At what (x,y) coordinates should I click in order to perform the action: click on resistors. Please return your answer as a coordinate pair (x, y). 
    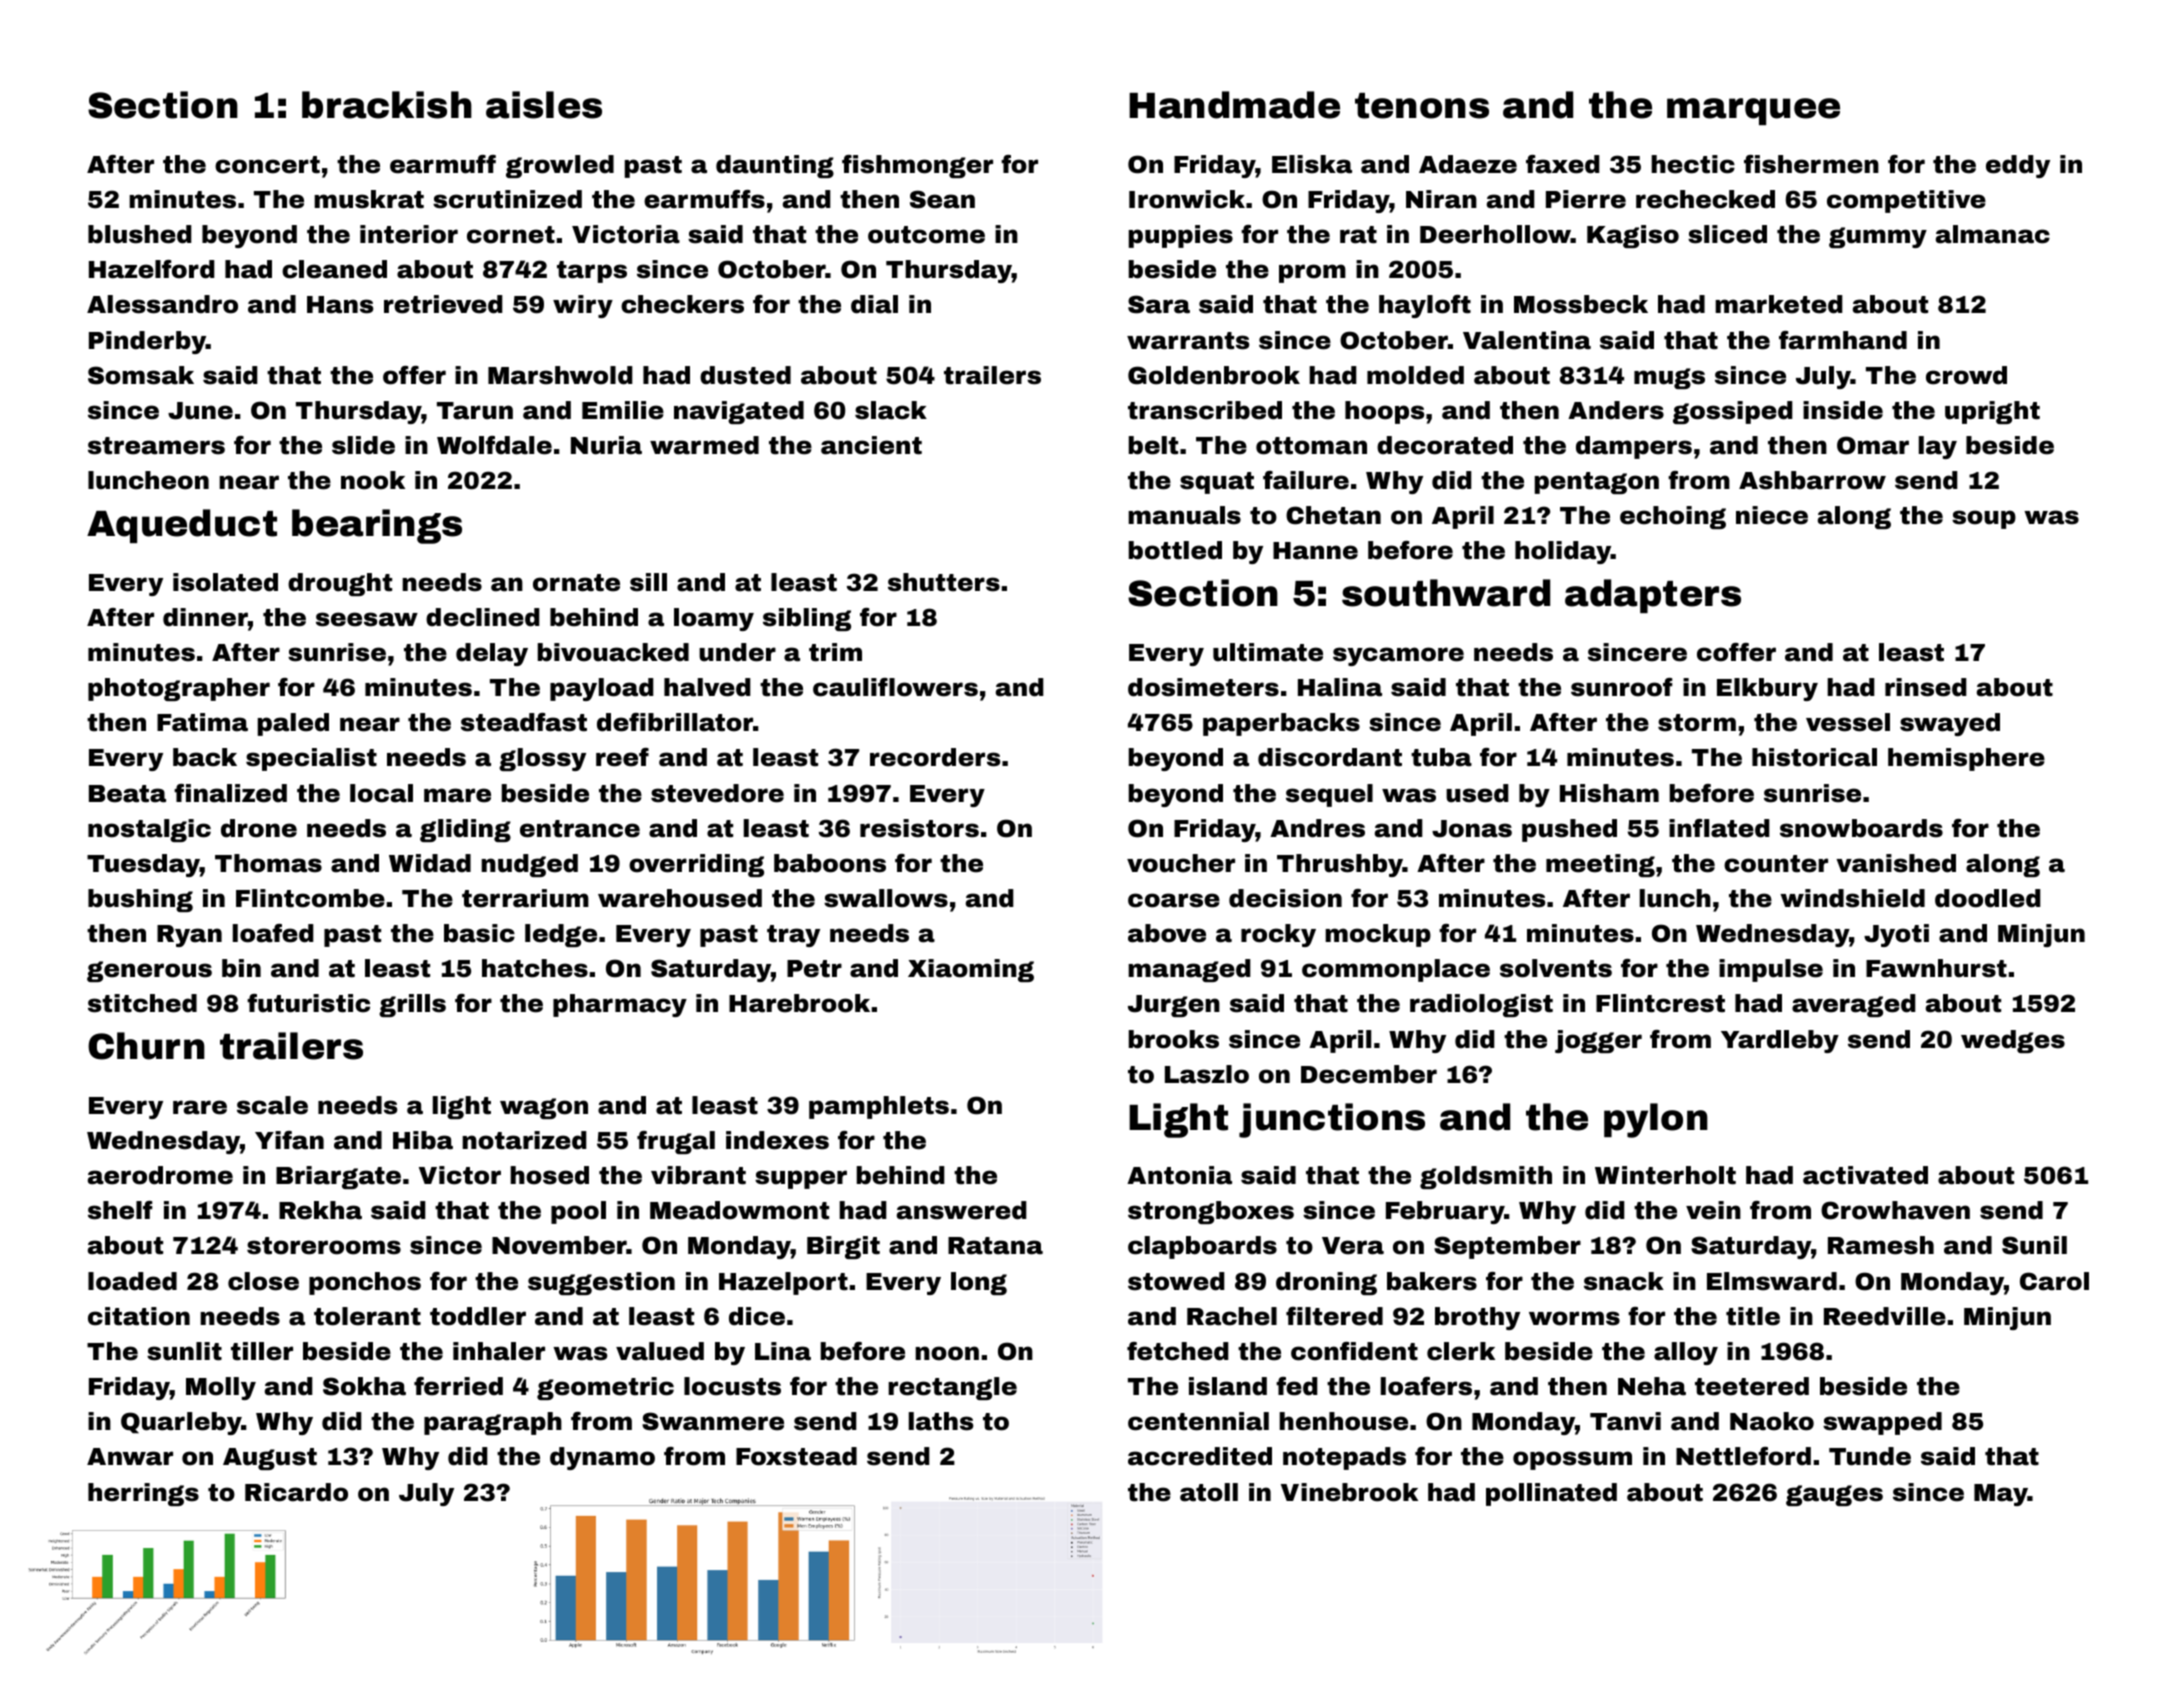
    Looking at the image, I should click on (919, 828).
